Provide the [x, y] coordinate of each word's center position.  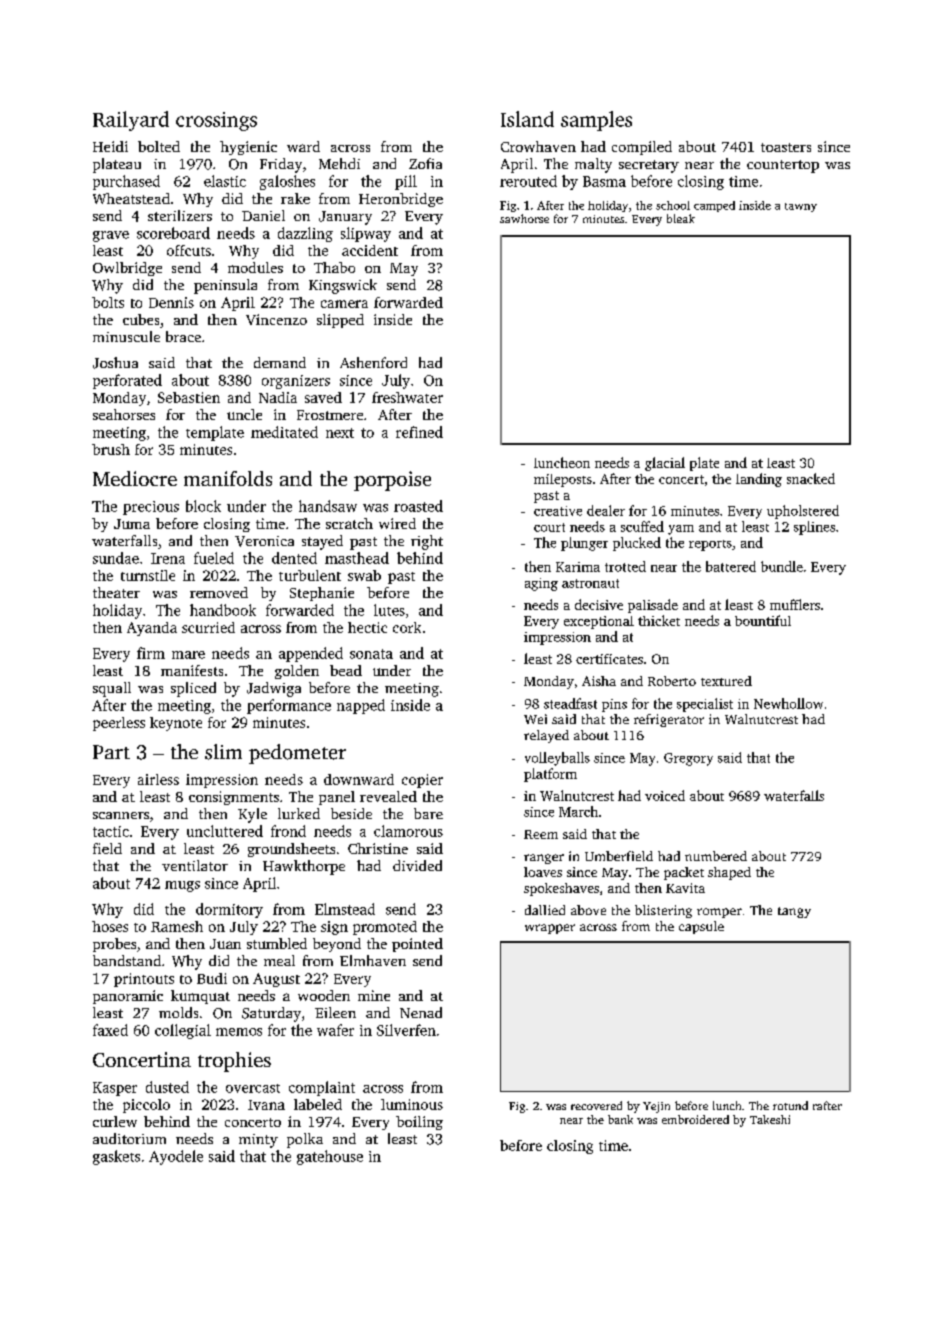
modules [255, 267]
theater [116, 592]
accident [370, 250]
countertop [783, 166]
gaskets [116, 1157]
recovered [596, 1105]
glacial [665, 464]
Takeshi [770, 1119]
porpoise [392, 481]
